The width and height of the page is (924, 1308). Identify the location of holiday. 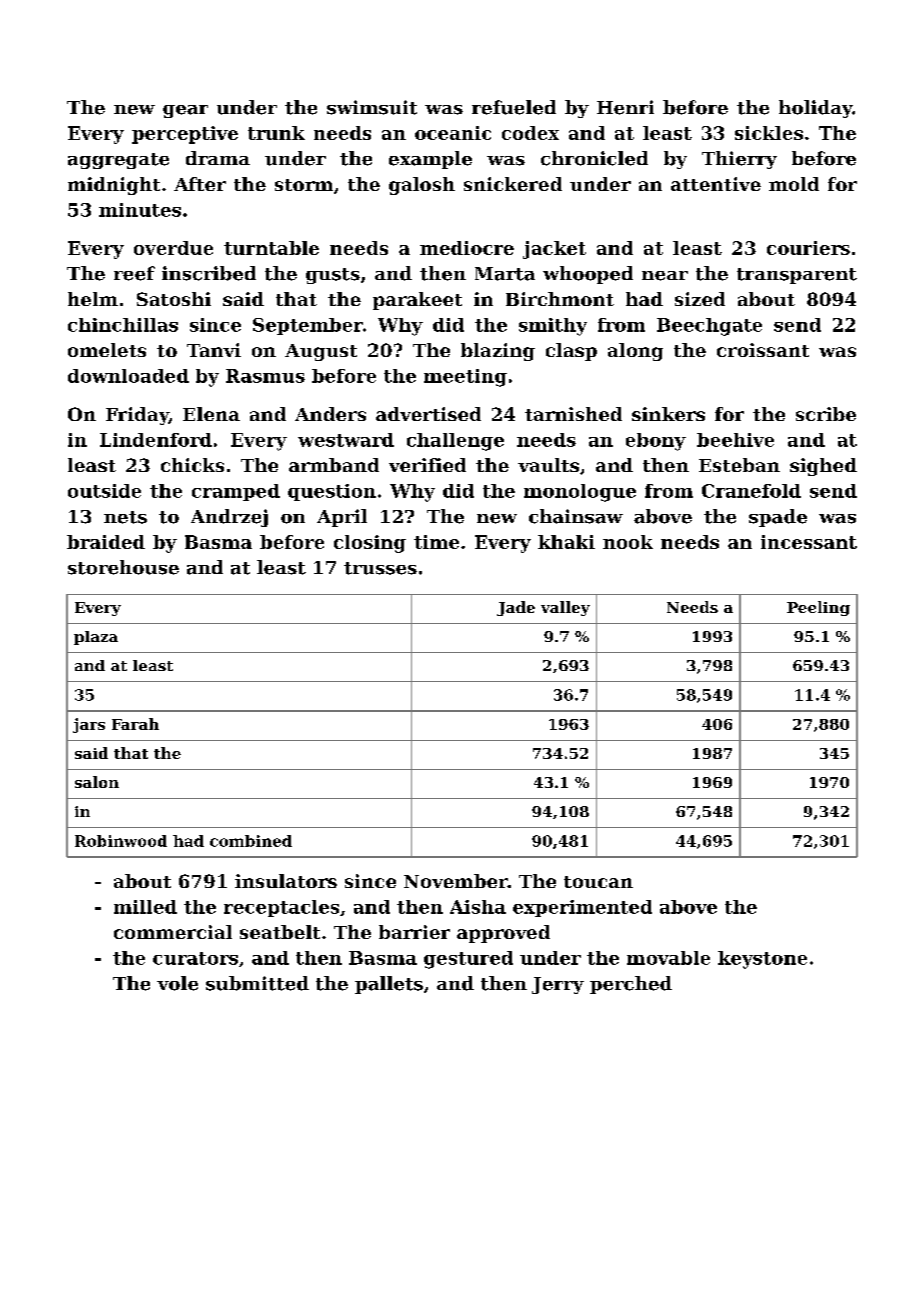
(816, 109).
